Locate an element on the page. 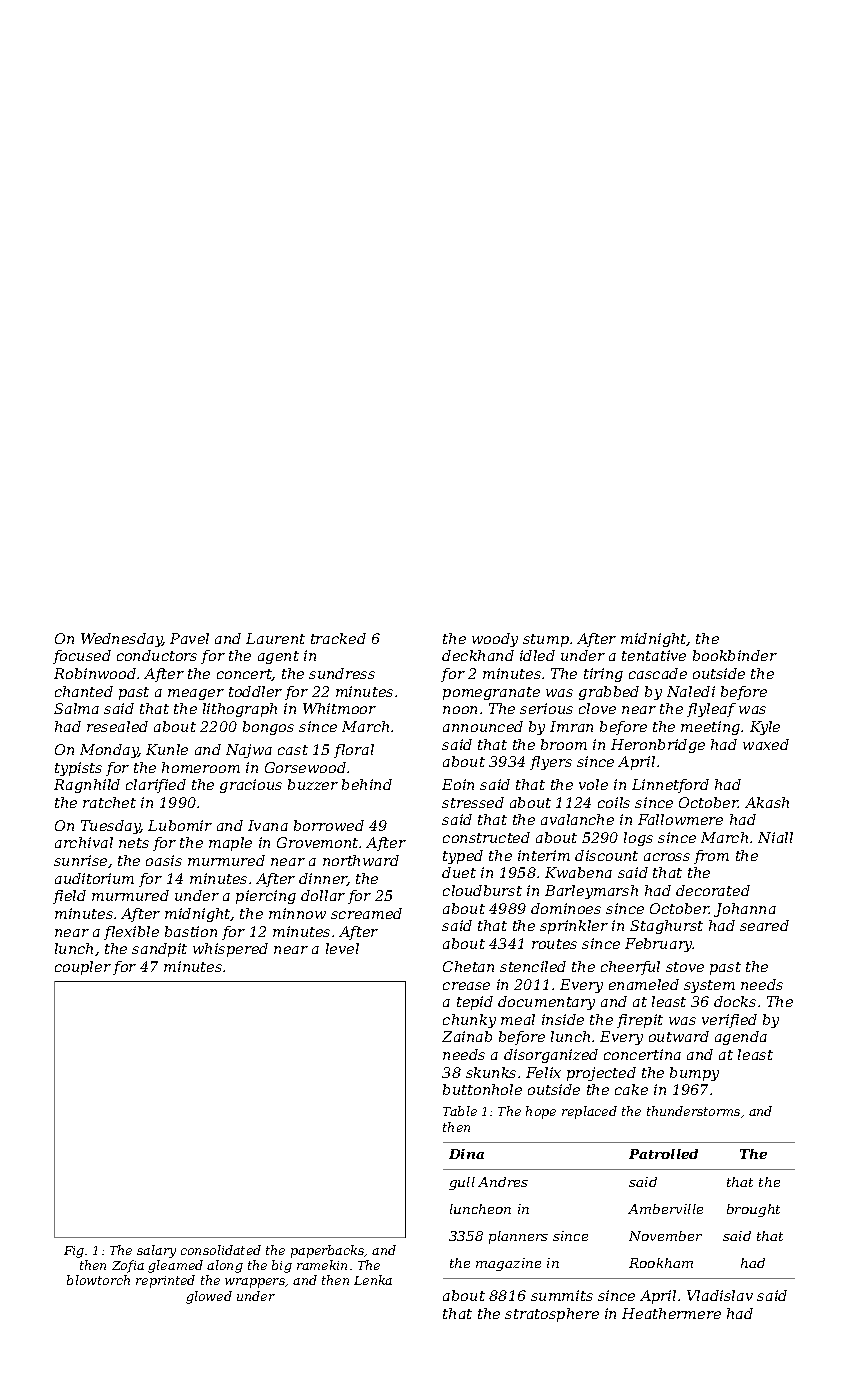 This page has width=849, height=1400. blowtorch is located at coordinates (98, 1280).
